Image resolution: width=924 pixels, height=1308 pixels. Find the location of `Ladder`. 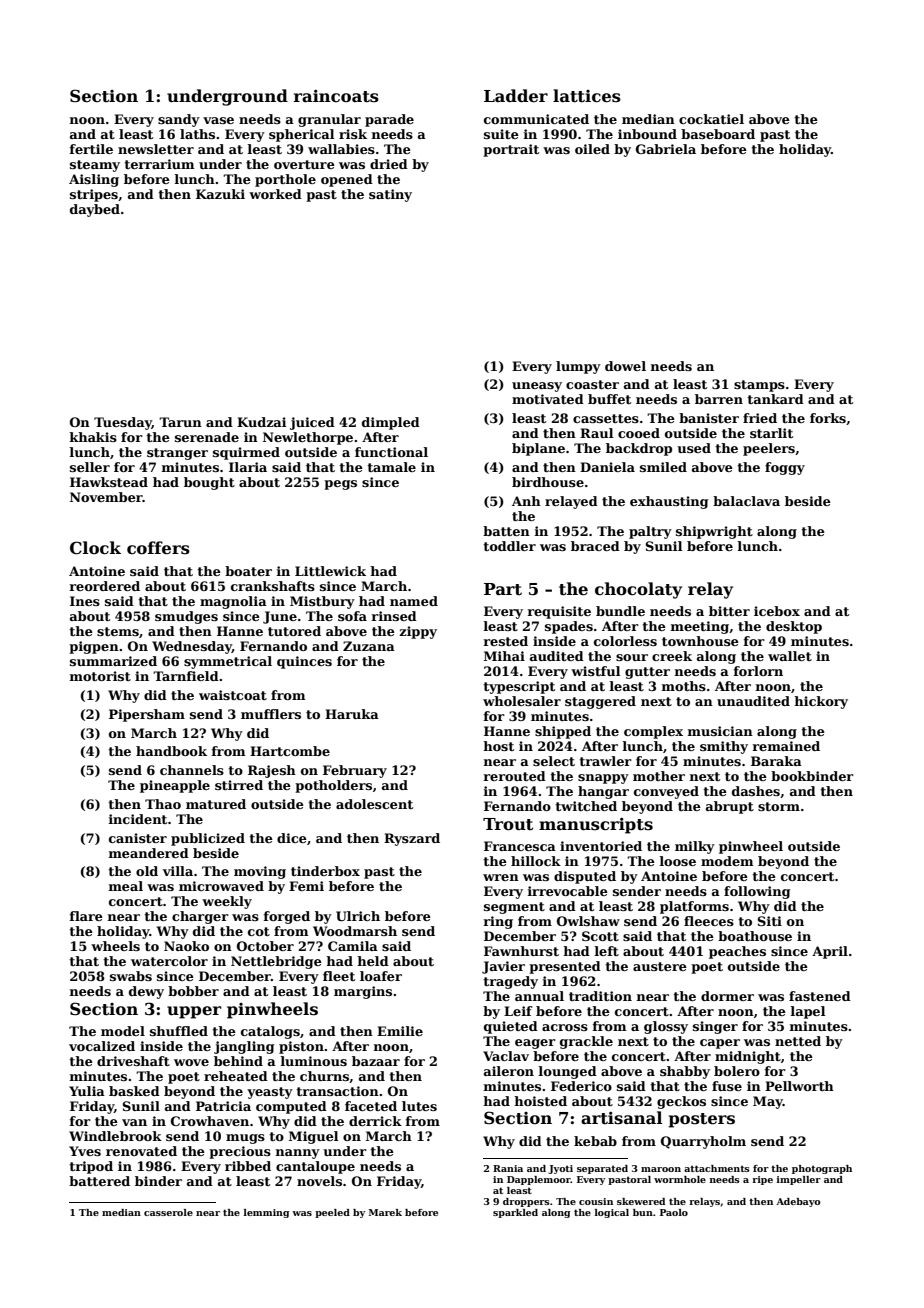

Ladder is located at coordinates (516, 96).
